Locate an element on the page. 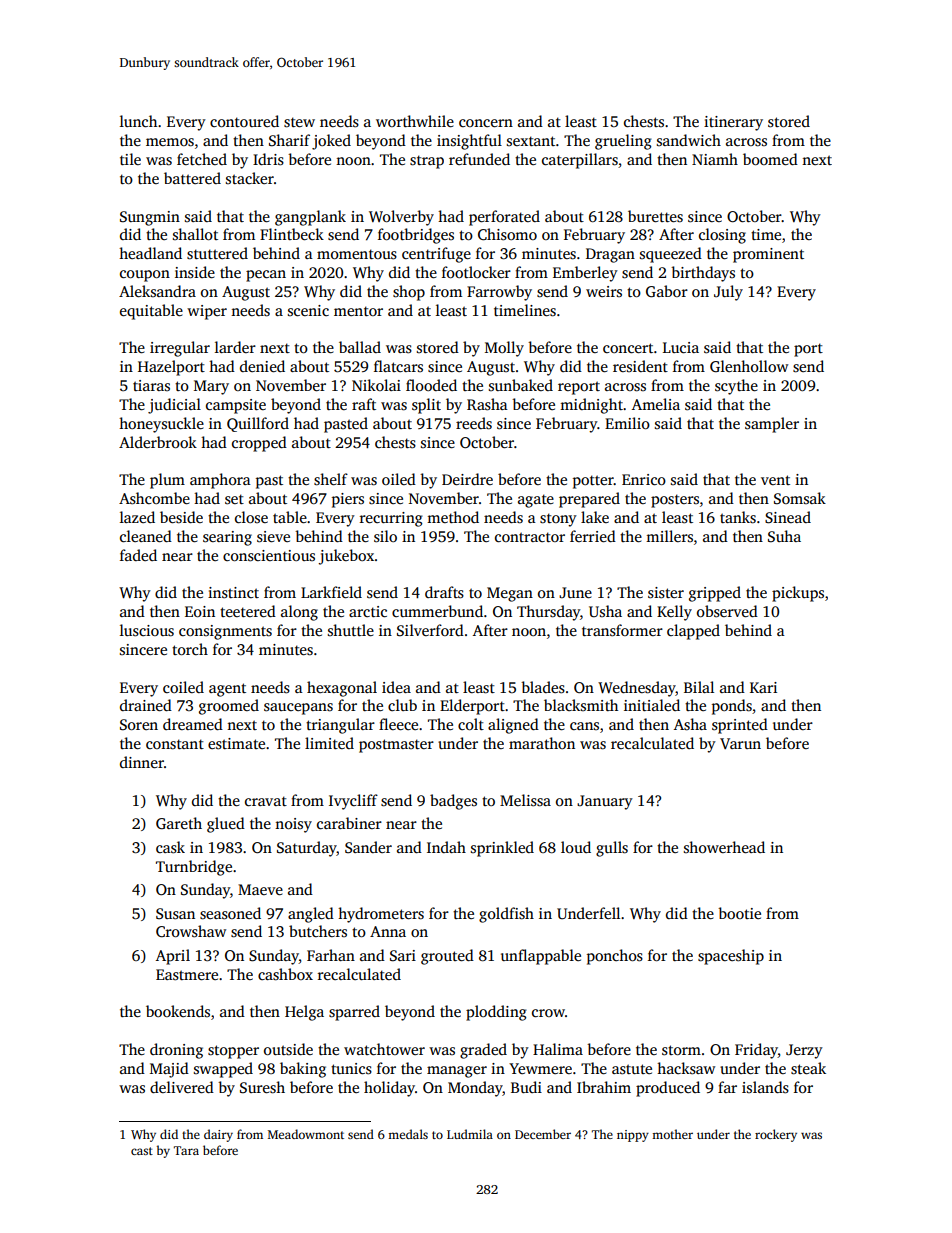  aligned is located at coordinates (513, 726).
